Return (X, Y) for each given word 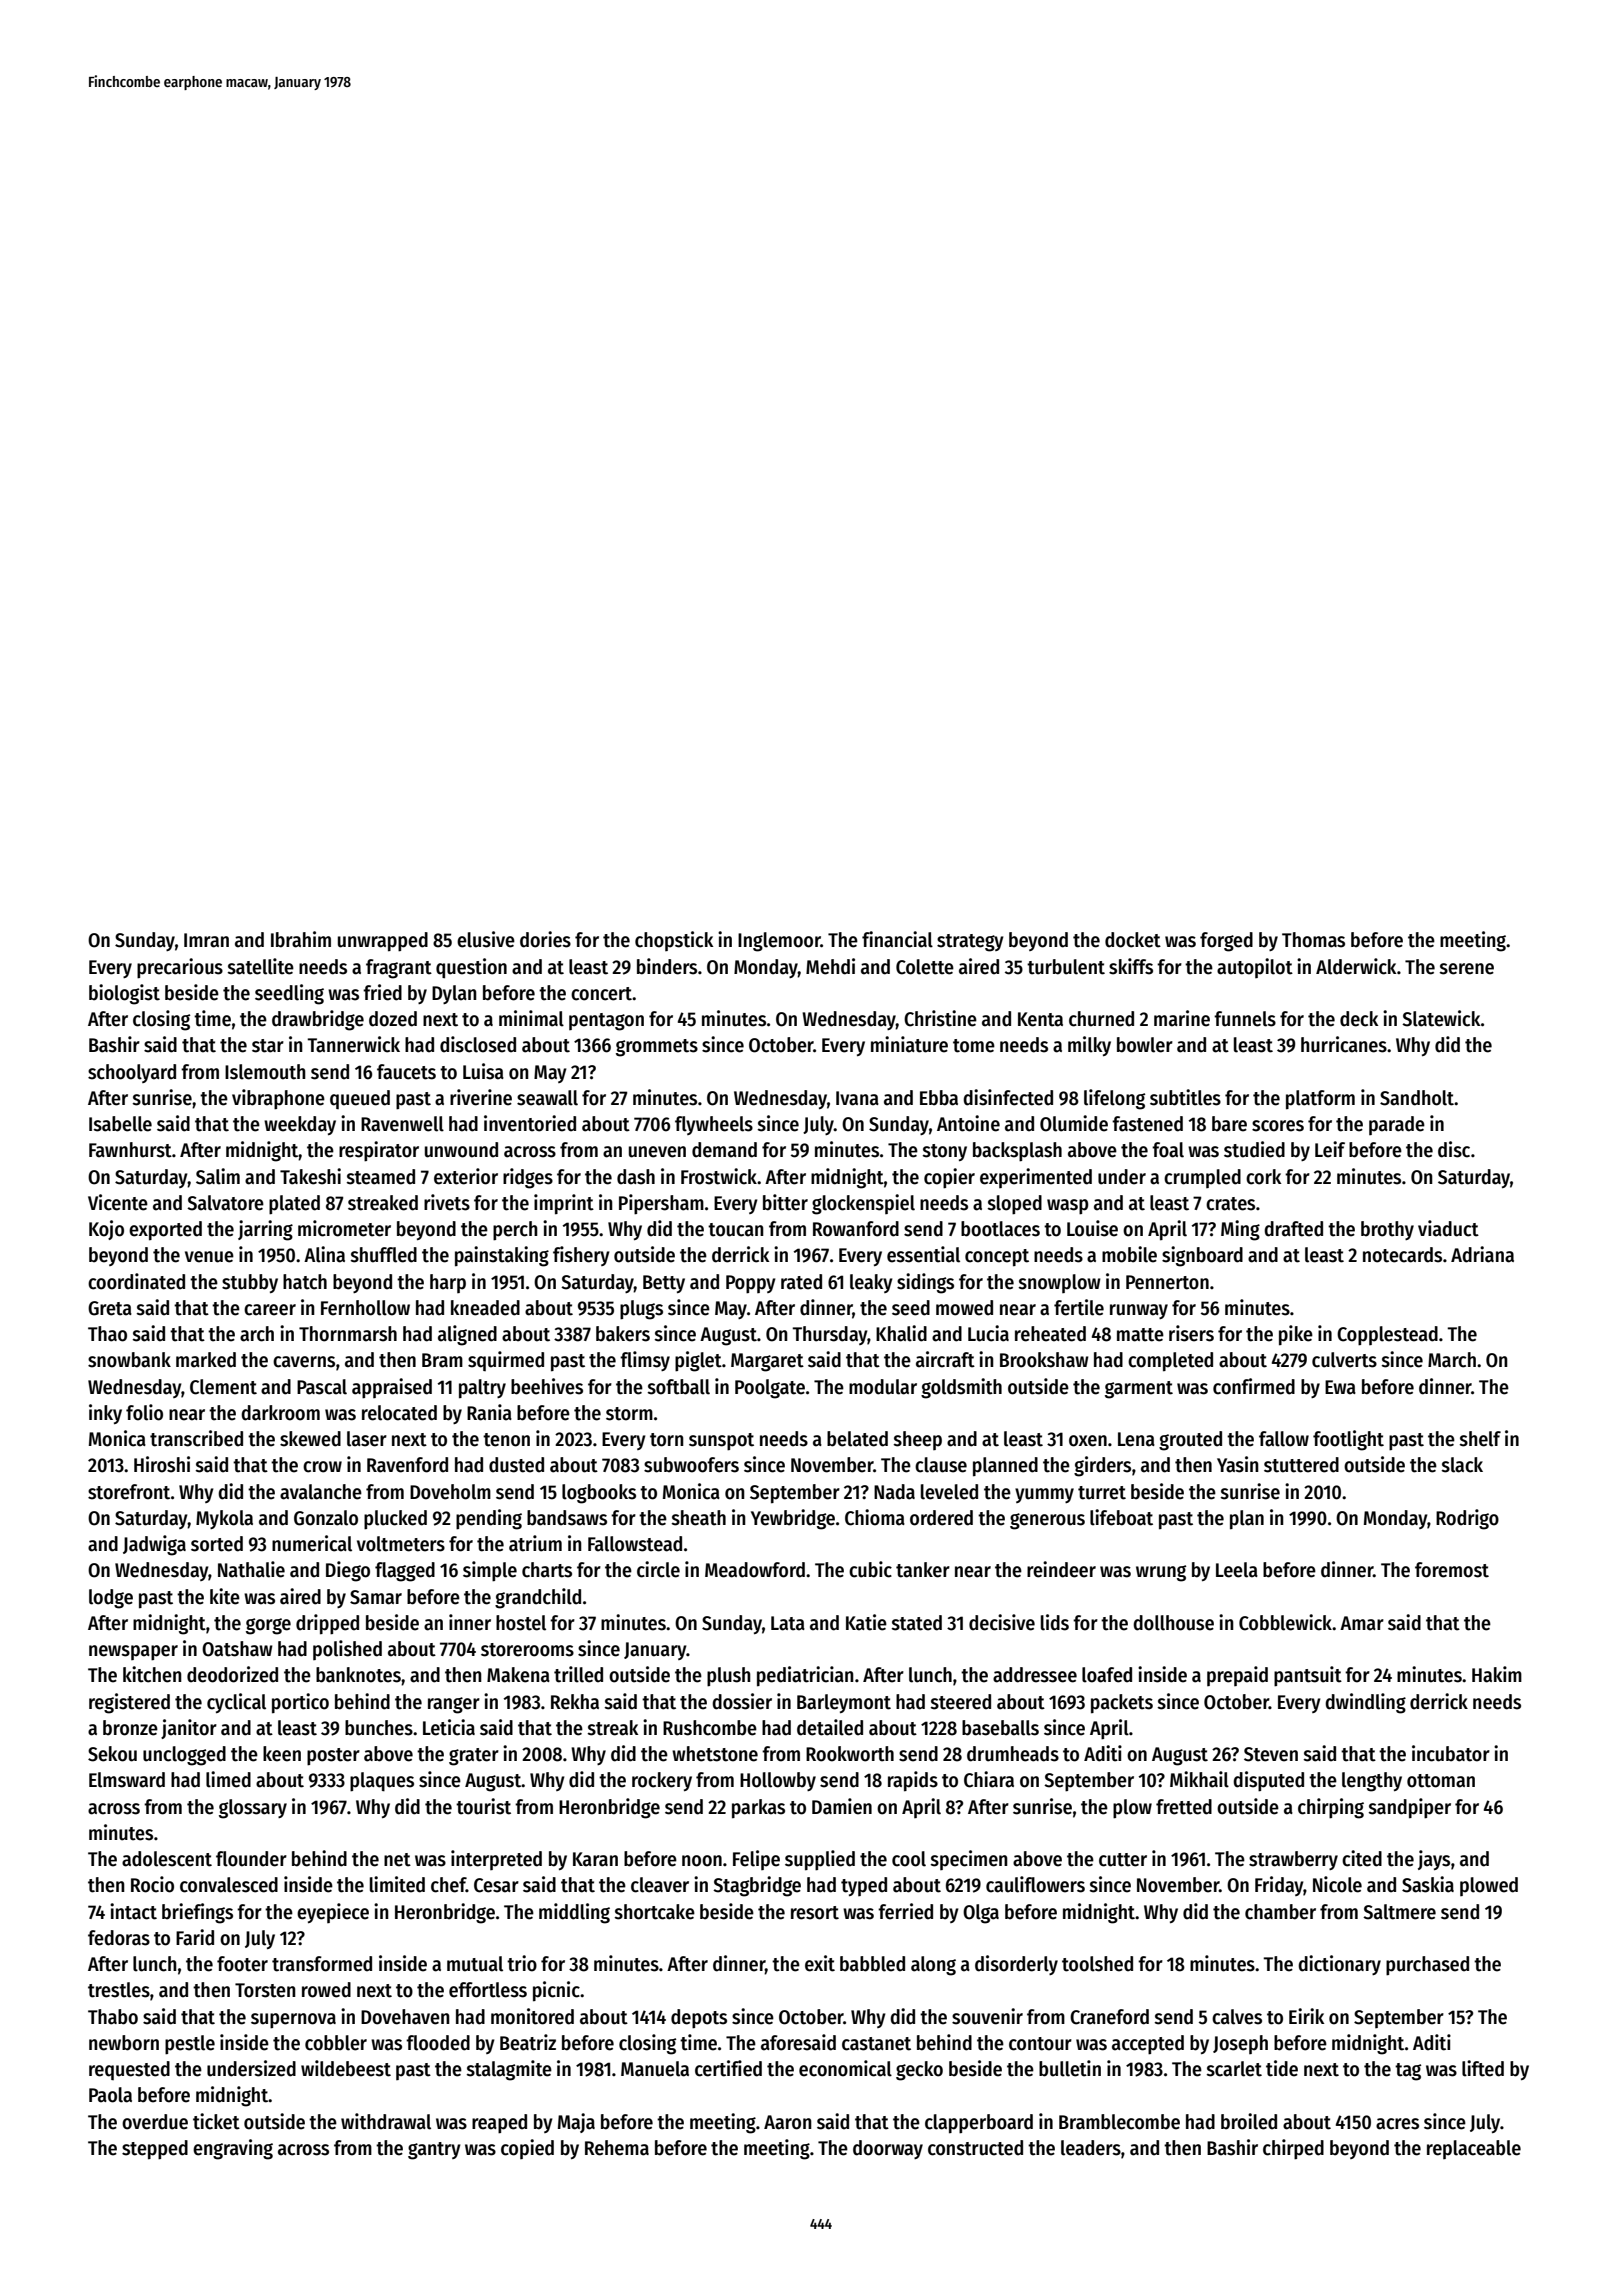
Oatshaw (237, 1649)
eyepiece (333, 1913)
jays (1434, 1860)
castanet (876, 2044)
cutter (1123, 1860)
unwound (461, 1150)
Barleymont (844, 1703)
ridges (528, 1178)
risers (1191, 1333)
